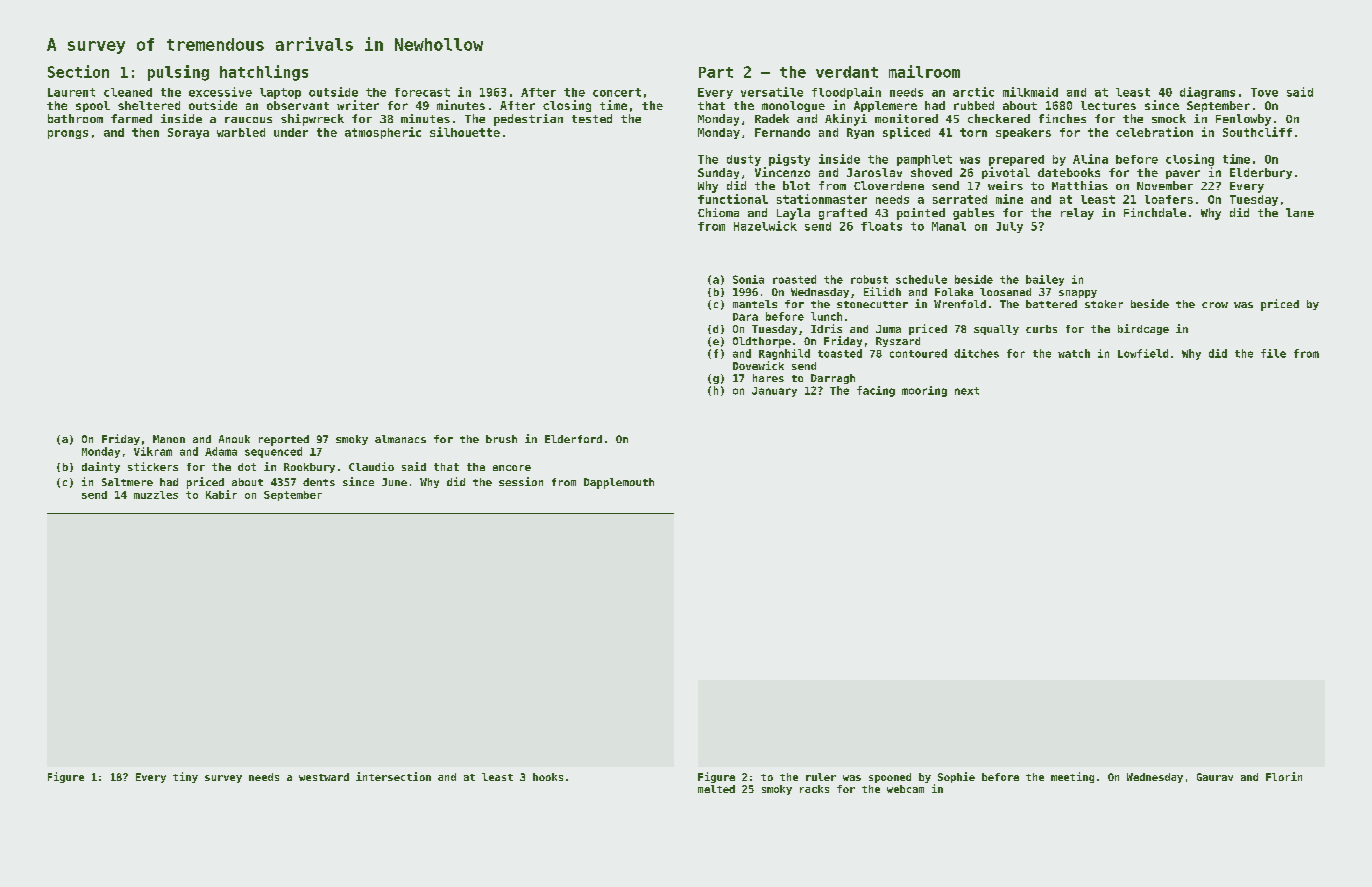  Describe the element at coordinates (1261, 173) in the image. I see `Elderbury` at that location.
